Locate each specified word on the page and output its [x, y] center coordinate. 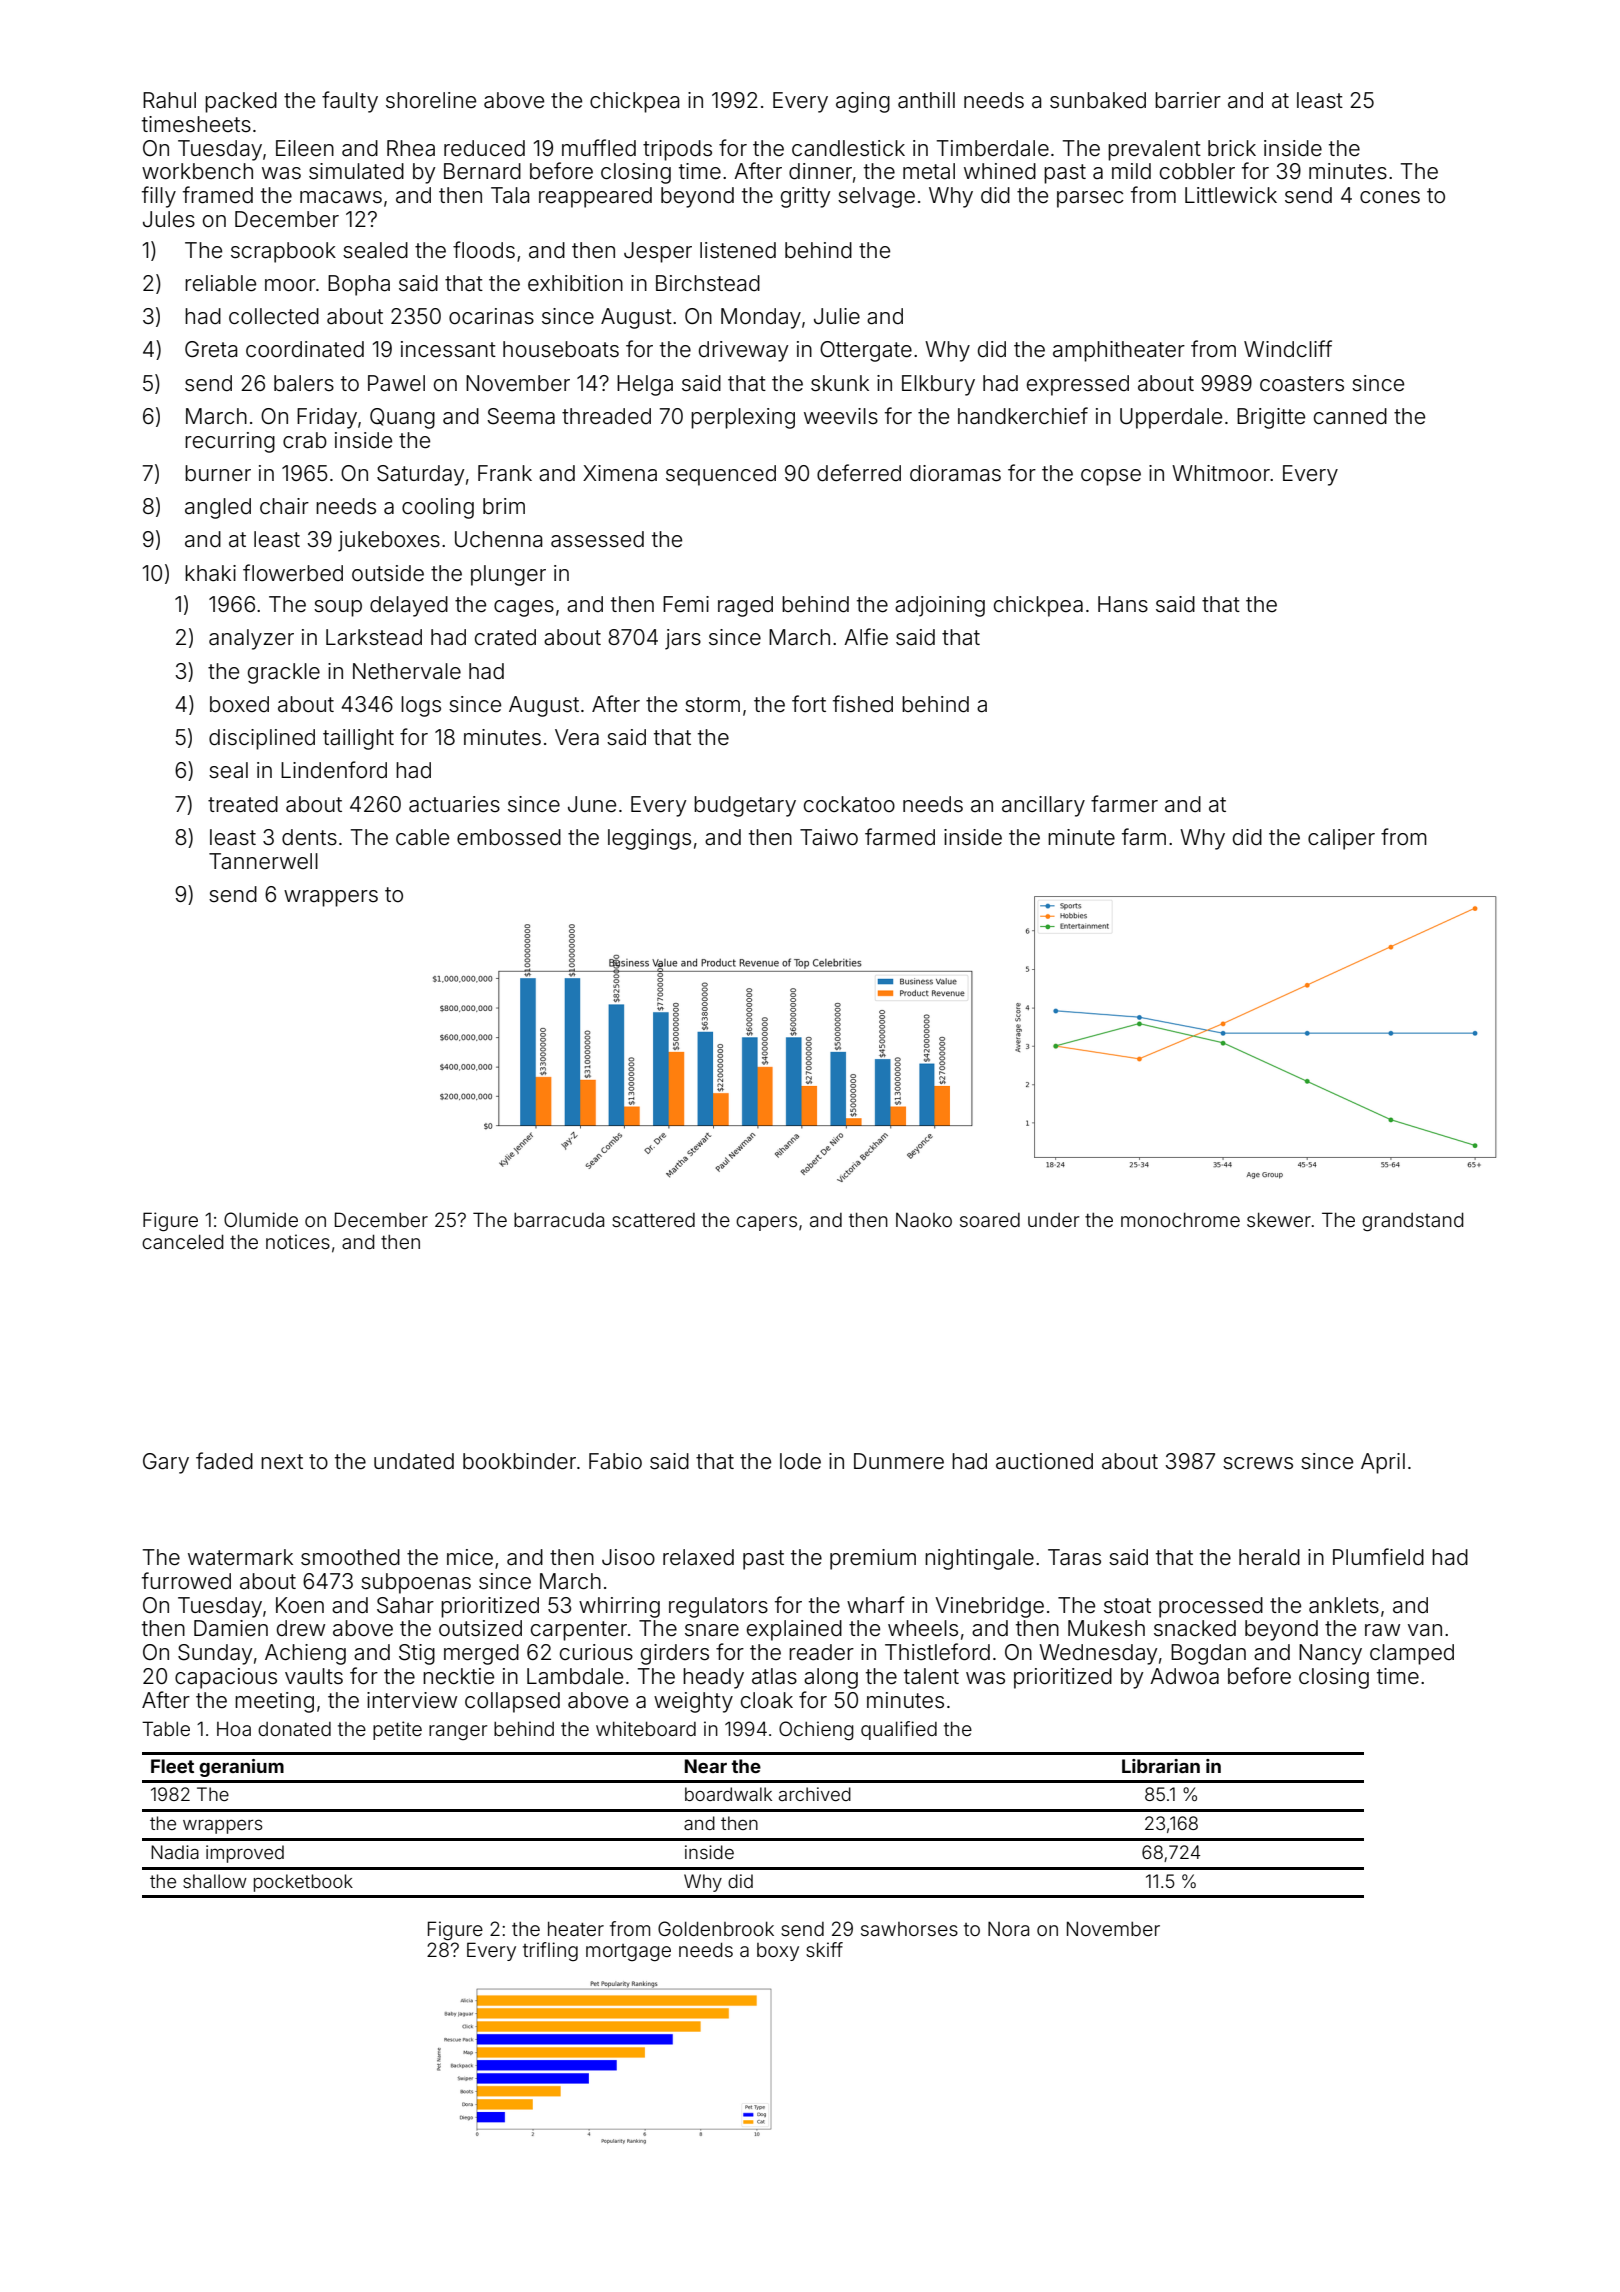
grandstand [1413, 1221]
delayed [409, 606]
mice [470, 1557]
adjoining [940, 606]
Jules [169, 219]
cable [422, 837]
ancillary [1043, 806]
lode [800, 1461]
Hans [1123, 604]
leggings [649, 839]
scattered [653, 1220]
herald [1269, 1557]
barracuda [559, 1220]
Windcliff [1288, 348]
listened [738, 250]
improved [245, 1854]
